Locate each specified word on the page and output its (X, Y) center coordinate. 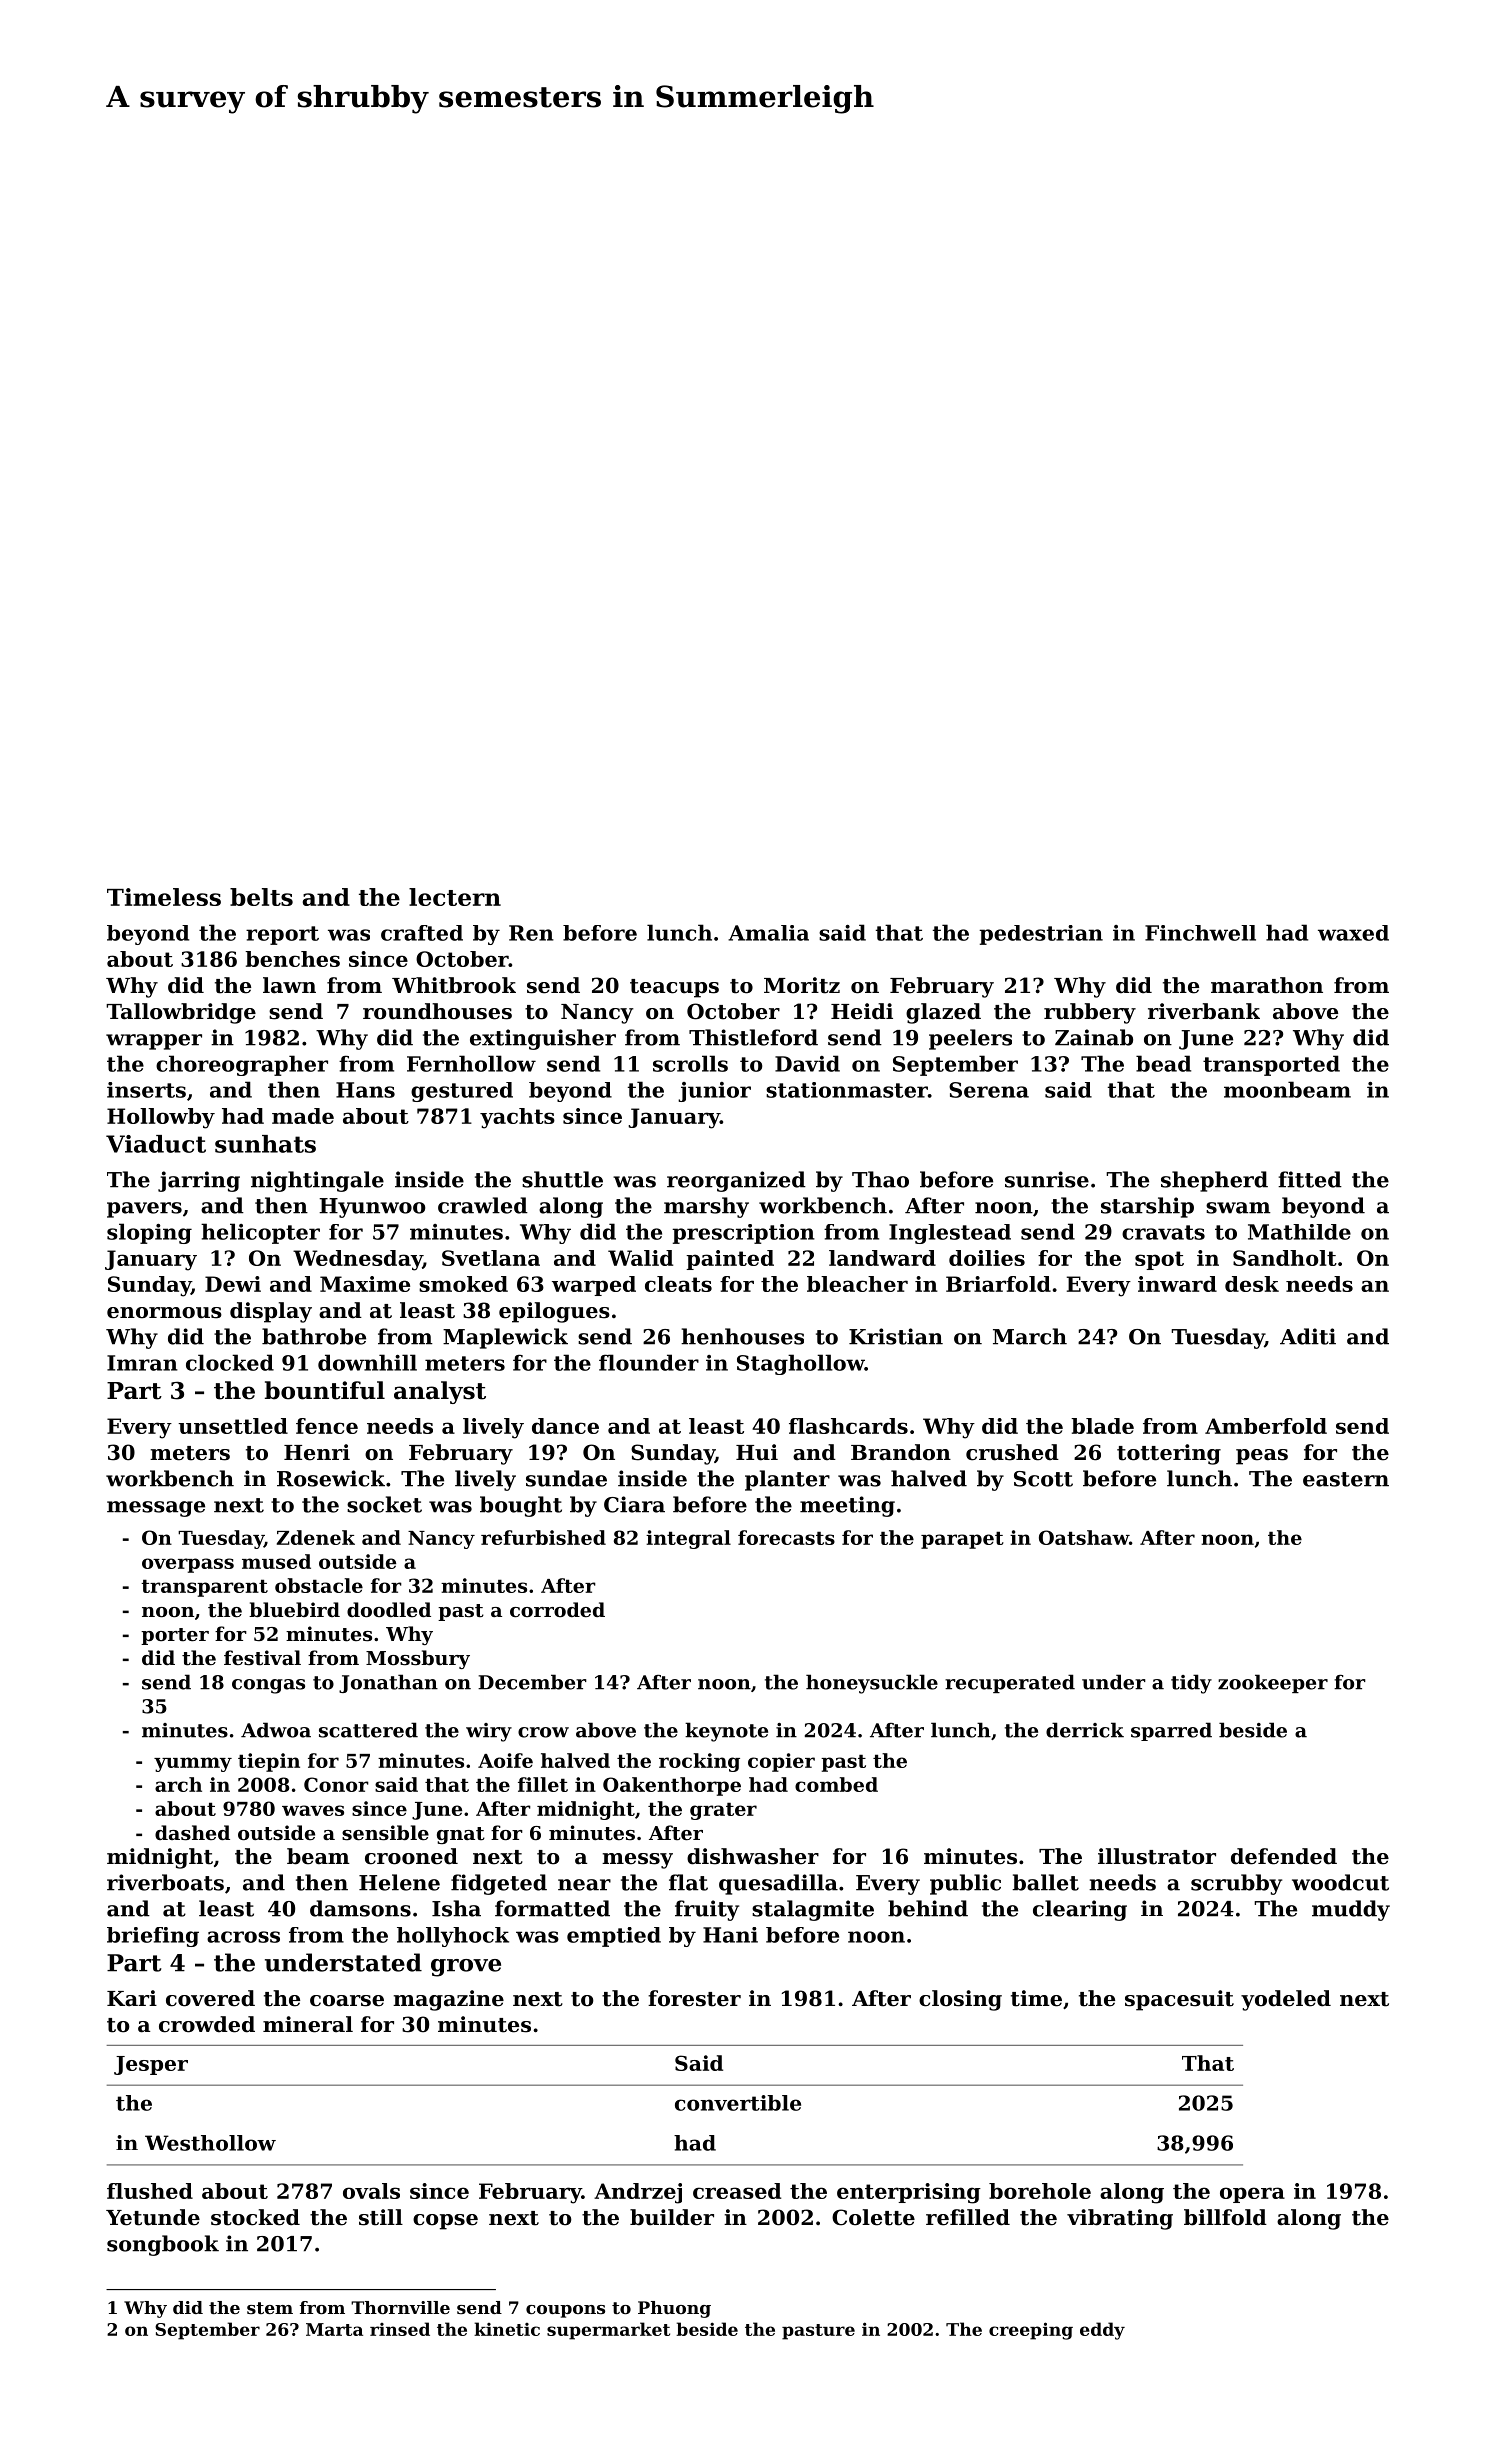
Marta (334, 2329)
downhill (367, 1362)
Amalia (768, 933)
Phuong (674, 2309)
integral (688, 1539)
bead (1163, 1063)
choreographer (242, 1065)
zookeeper (1273, 1683)
